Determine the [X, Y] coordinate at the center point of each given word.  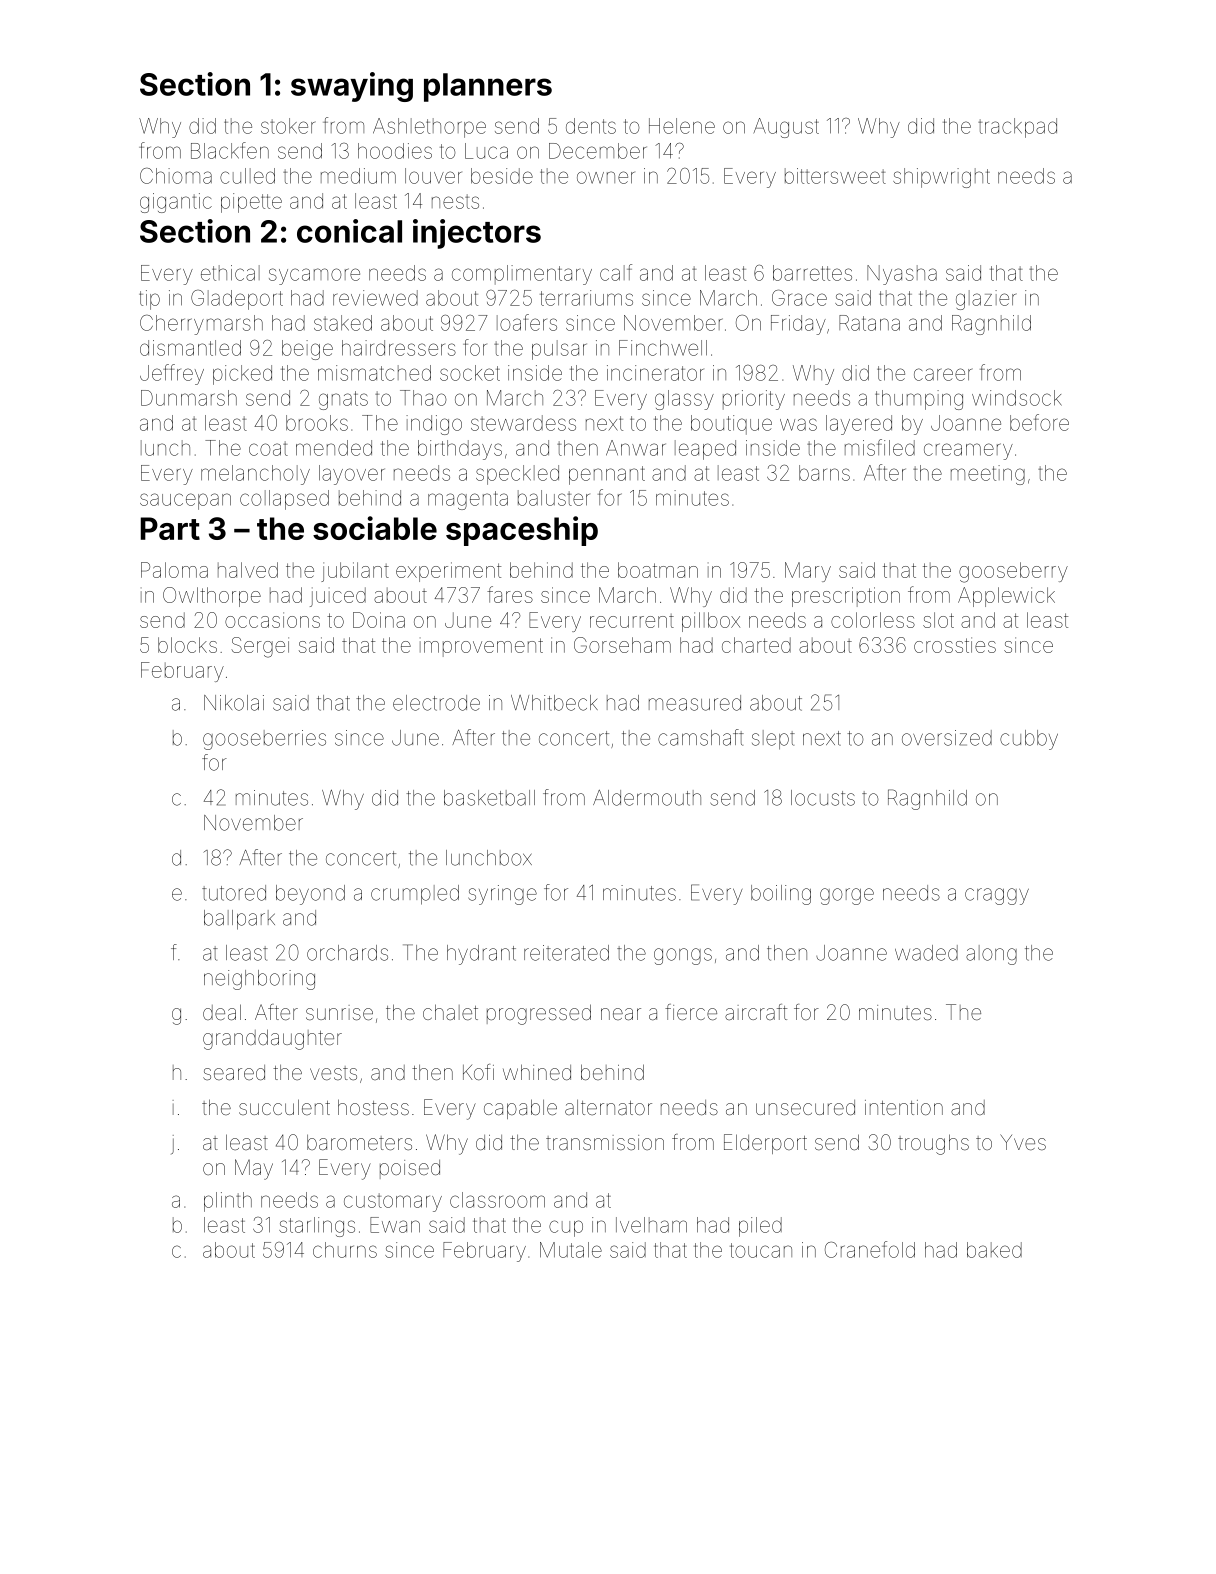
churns [345, 1250]
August [786, 128]
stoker [288, 126]
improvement [481, 647]
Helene [682, 126]
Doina [379, 620]
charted [756, 645]
